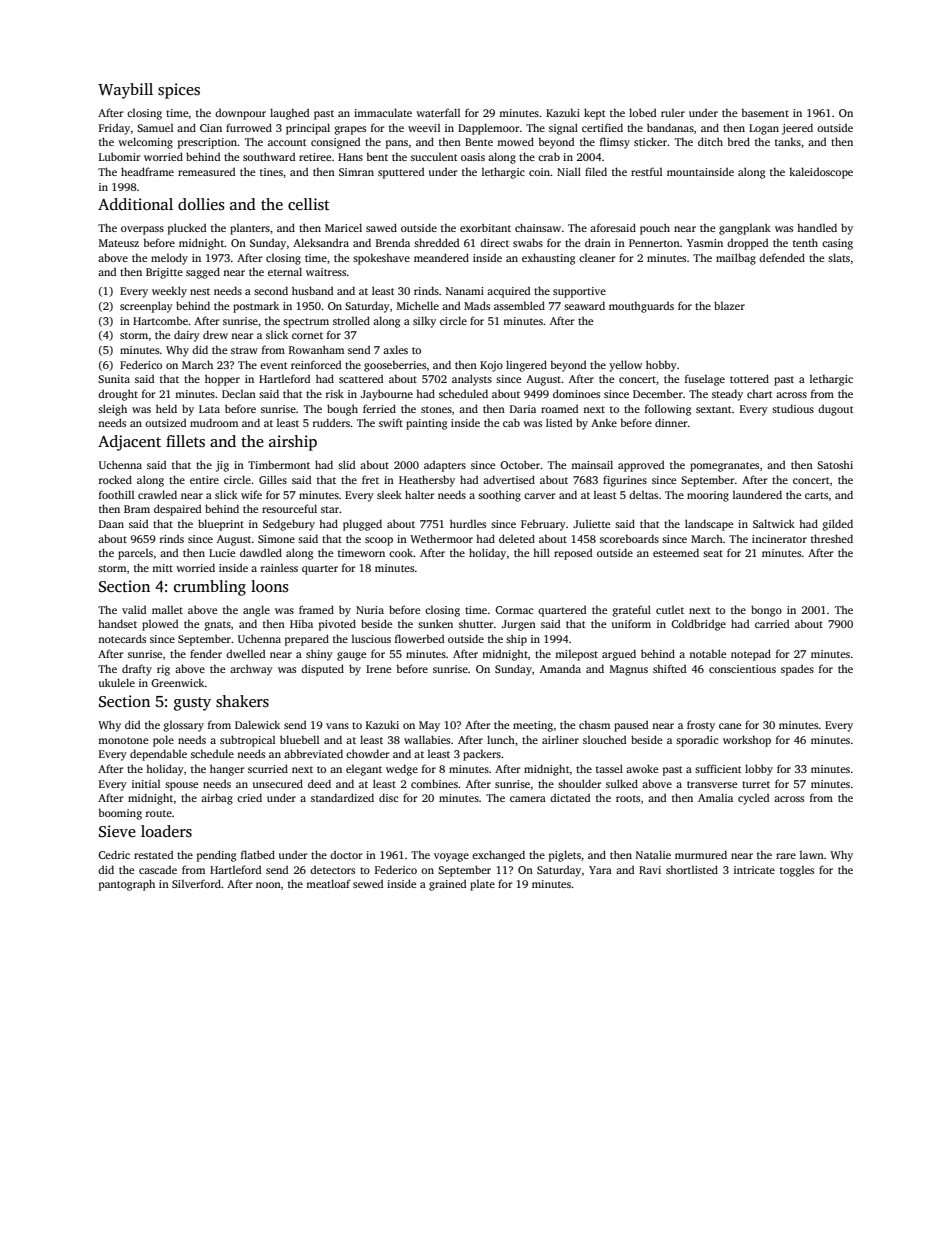  Describe the element at coordinates (835, 410) in the page. I see `dugout` at that location.
